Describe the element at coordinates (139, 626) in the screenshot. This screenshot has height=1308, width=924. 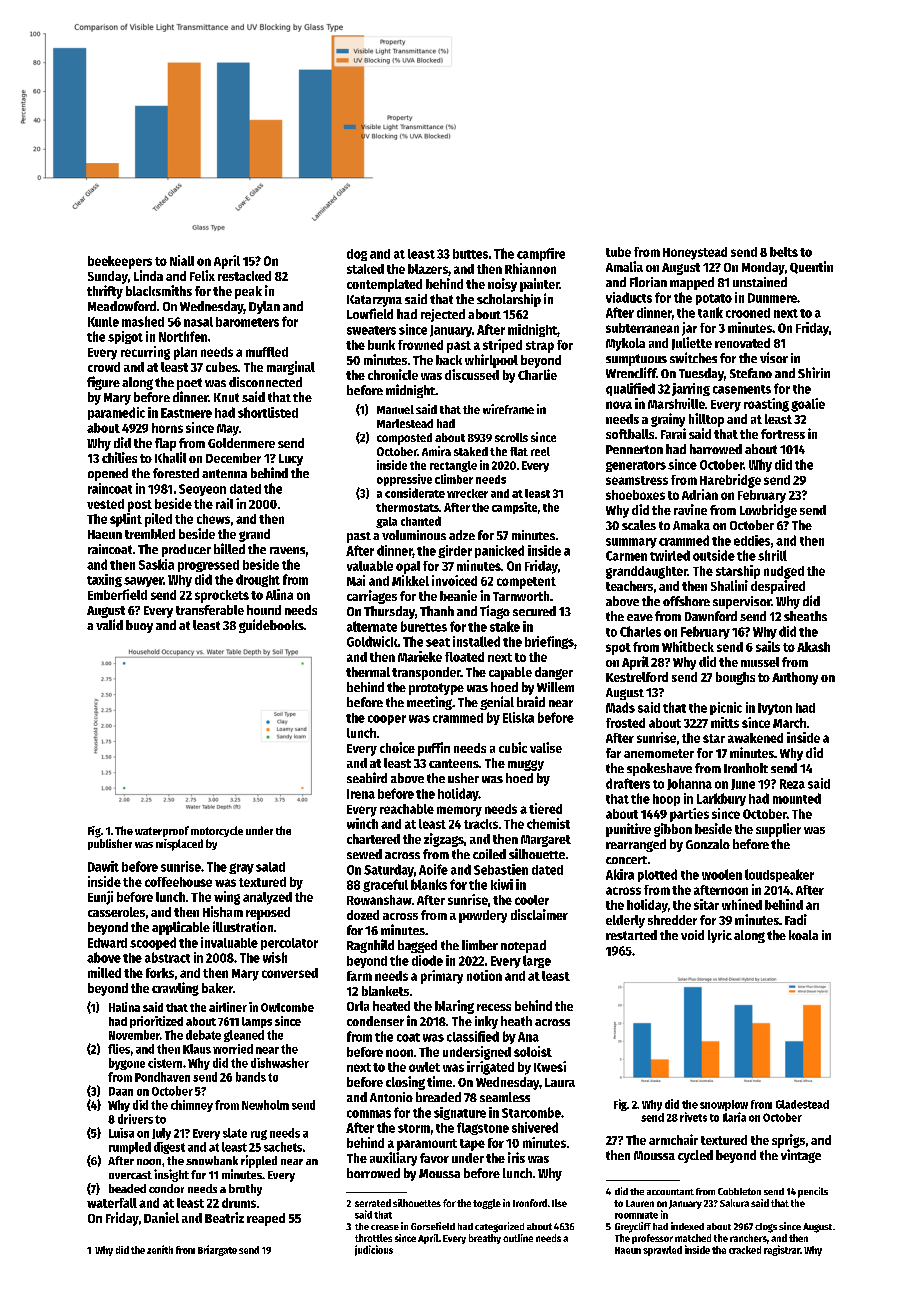
I see `buoy` at that location.
